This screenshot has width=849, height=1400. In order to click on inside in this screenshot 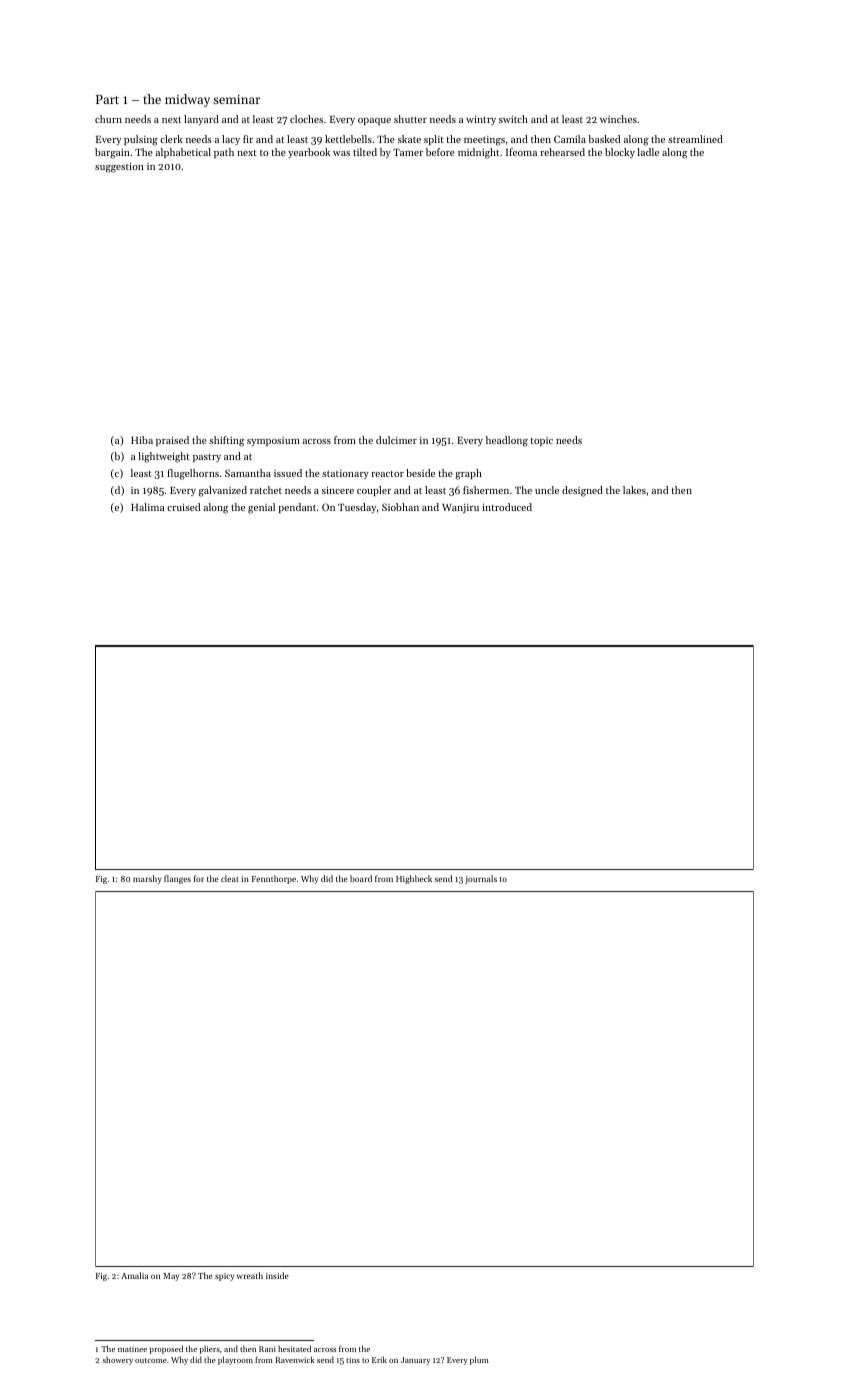, I will do `click(277, 1275)`.
